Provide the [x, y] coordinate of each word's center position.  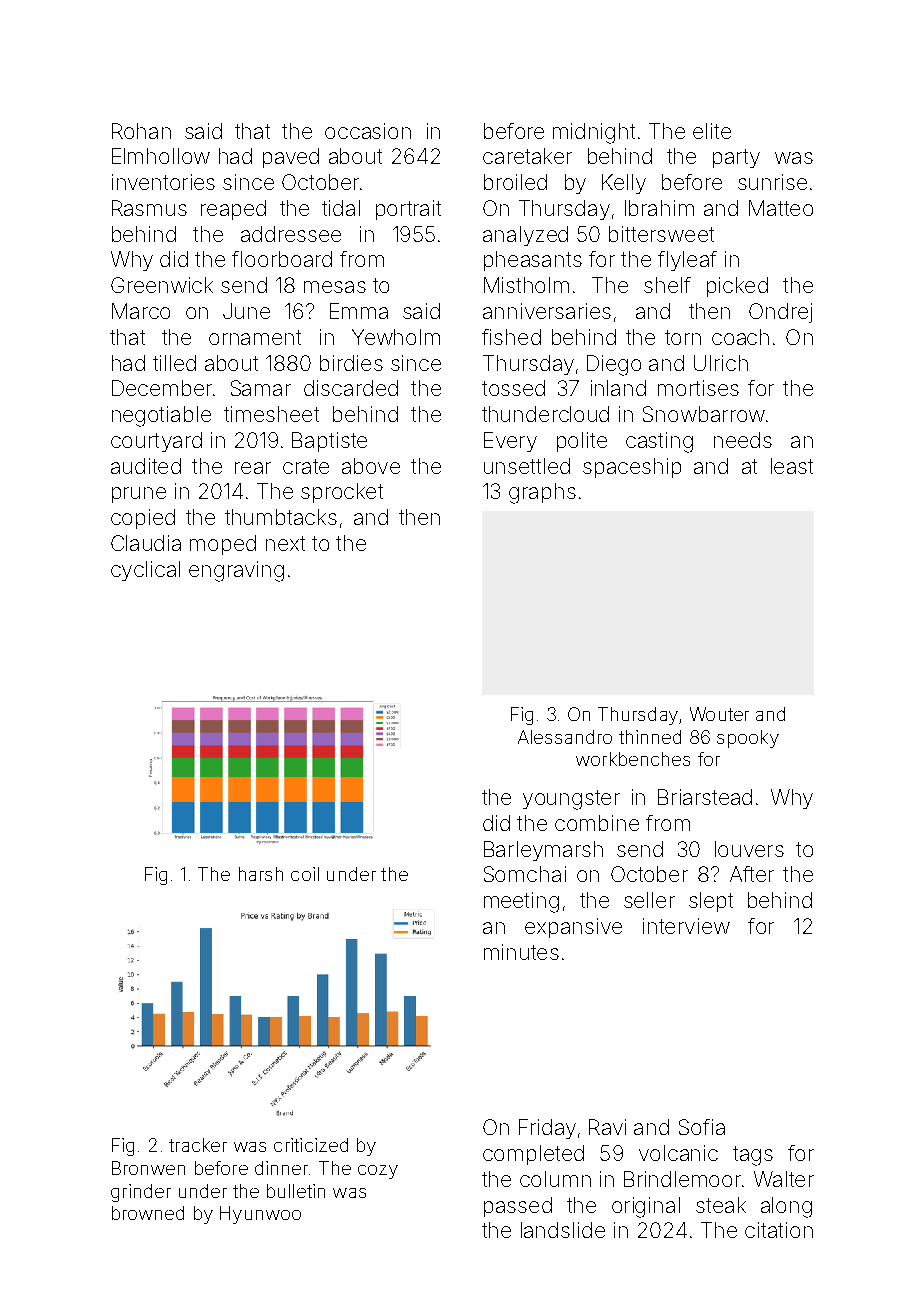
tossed [513, 388]
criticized [311, 1145]
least [792, 466]
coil [305, 874]
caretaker [527, 156]
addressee [291, 234]
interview [686, 926]
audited [146, 466]
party [736, 158]
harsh [261, 874]
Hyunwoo [260, 1215]
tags [753, 1156]
